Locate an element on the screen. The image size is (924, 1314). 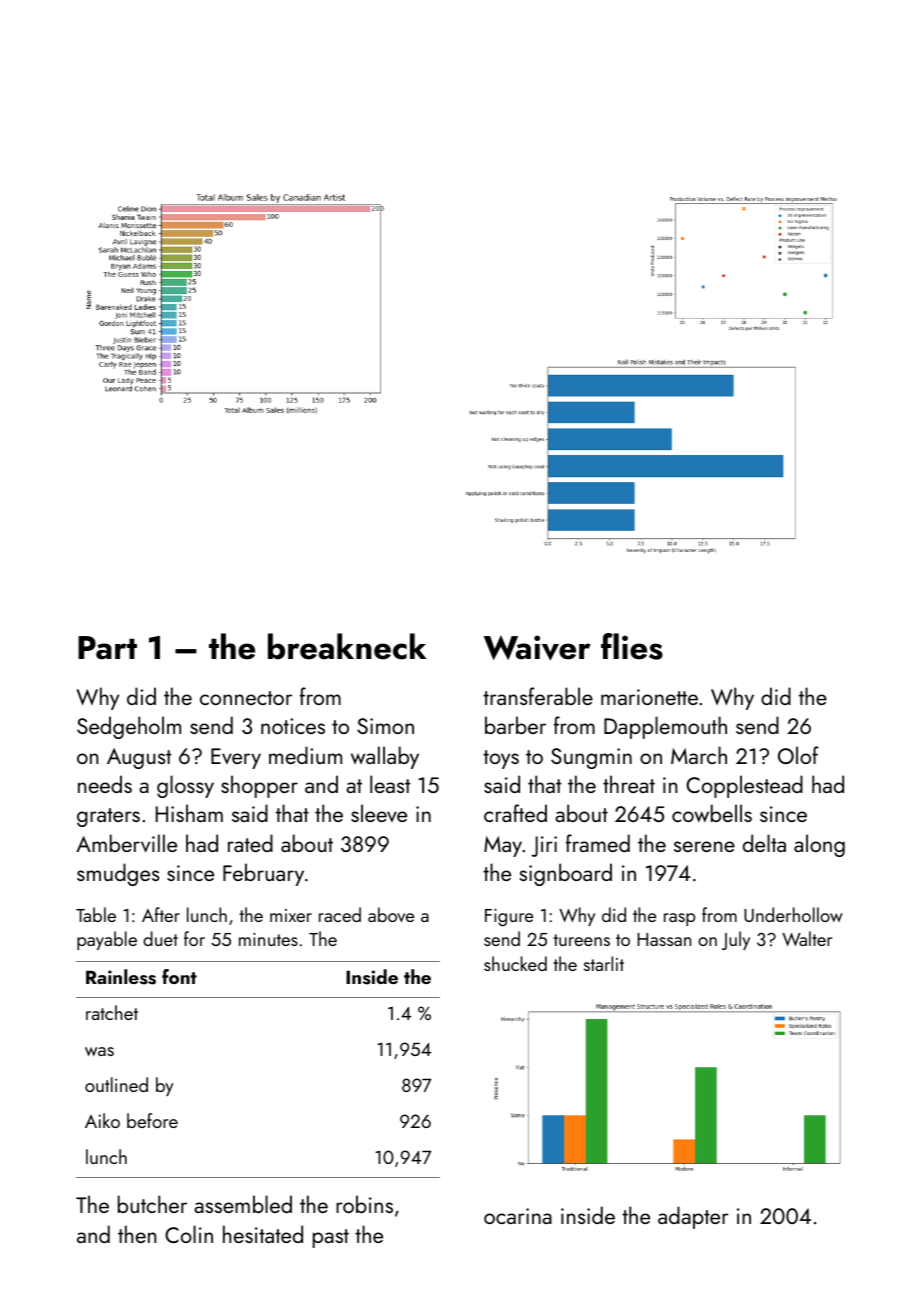
mixer is located at coordinates (291, 915).
